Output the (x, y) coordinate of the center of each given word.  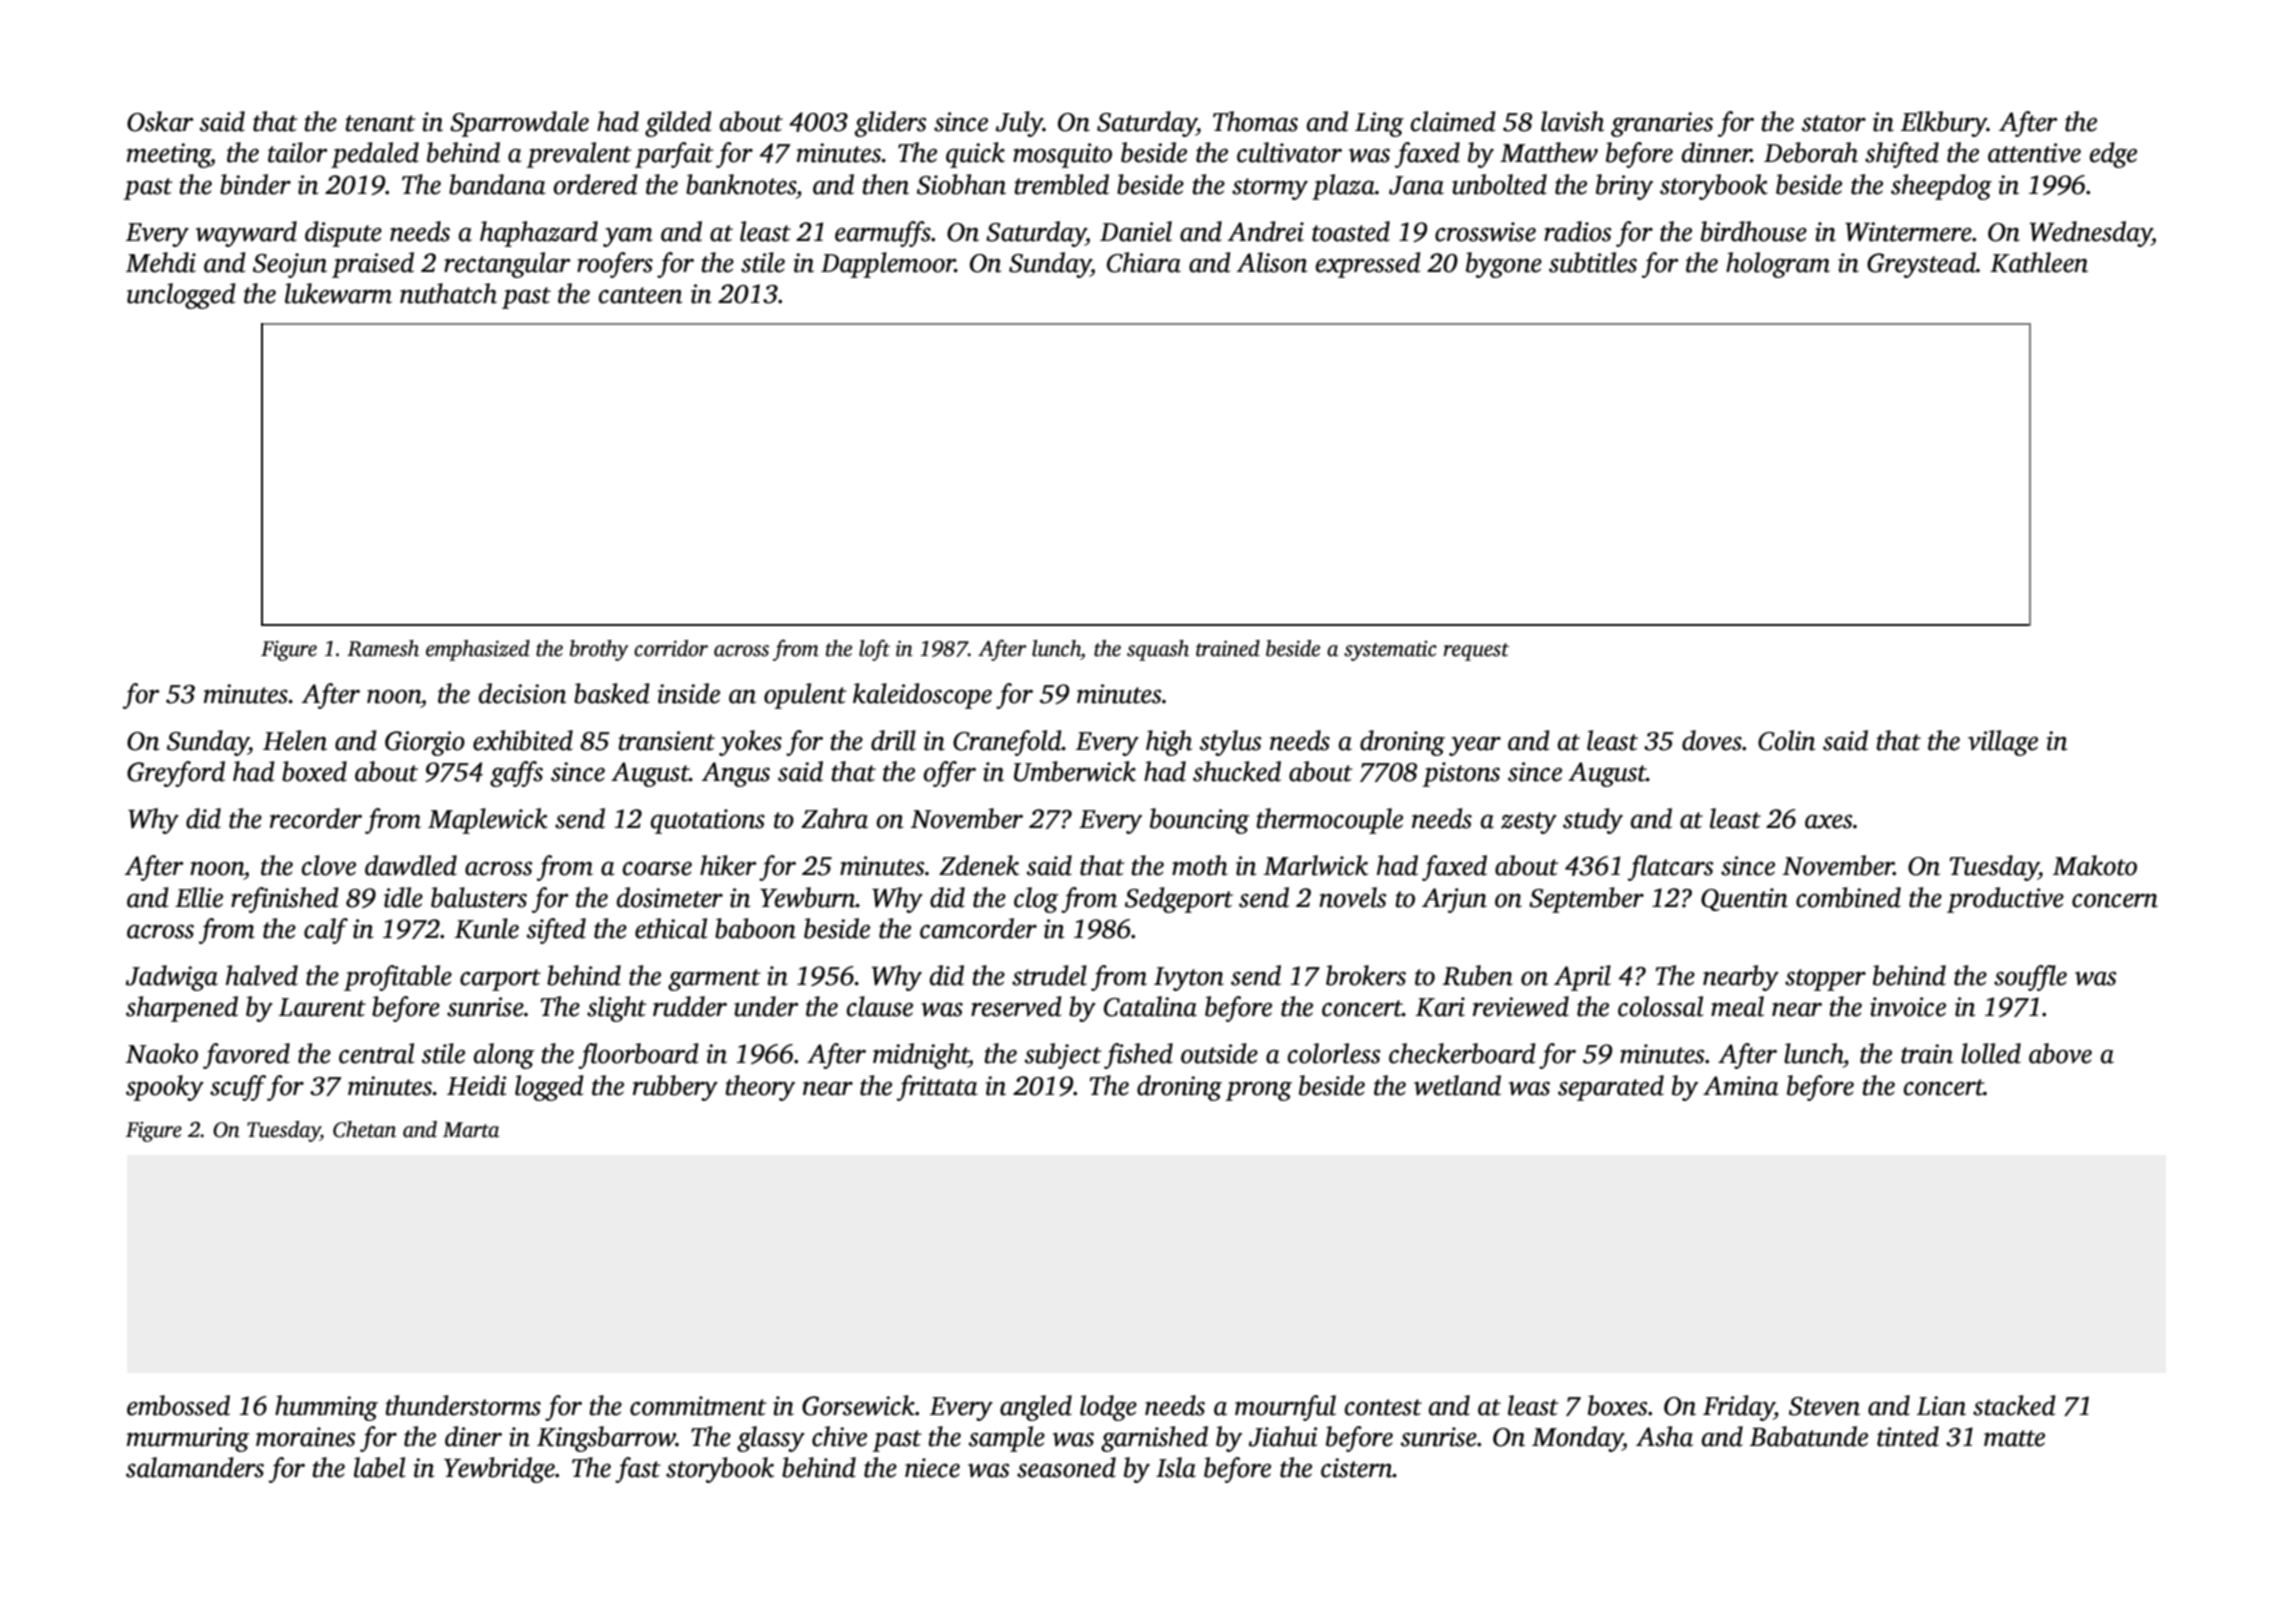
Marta (471, 1130)
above (2060, 1053)
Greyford (176, 774)
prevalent (579, 155)
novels (1353, 897)
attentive (2034, 153)
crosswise (1485, 232)
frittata (937, 1088)
